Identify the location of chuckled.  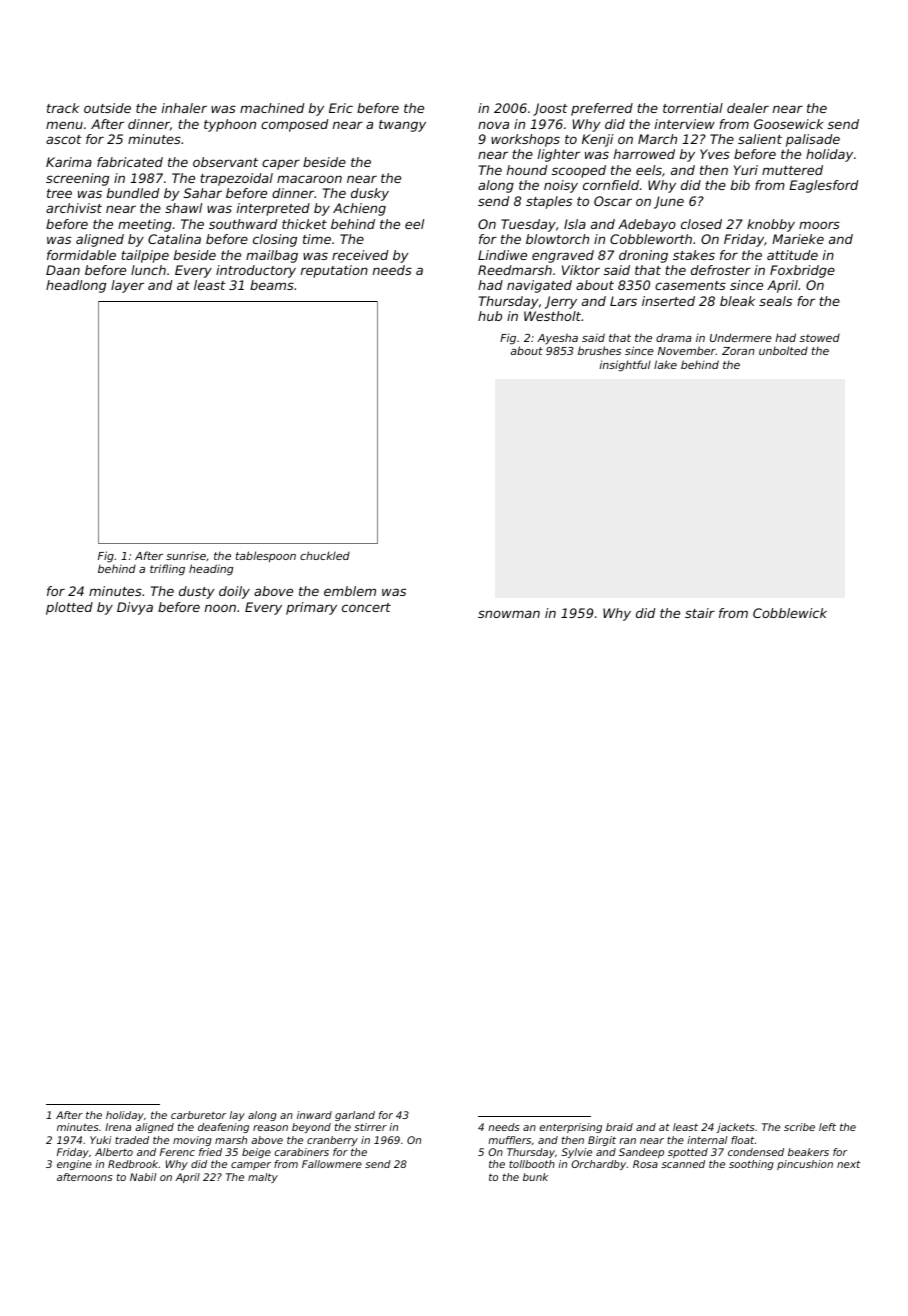
(325, 555).
